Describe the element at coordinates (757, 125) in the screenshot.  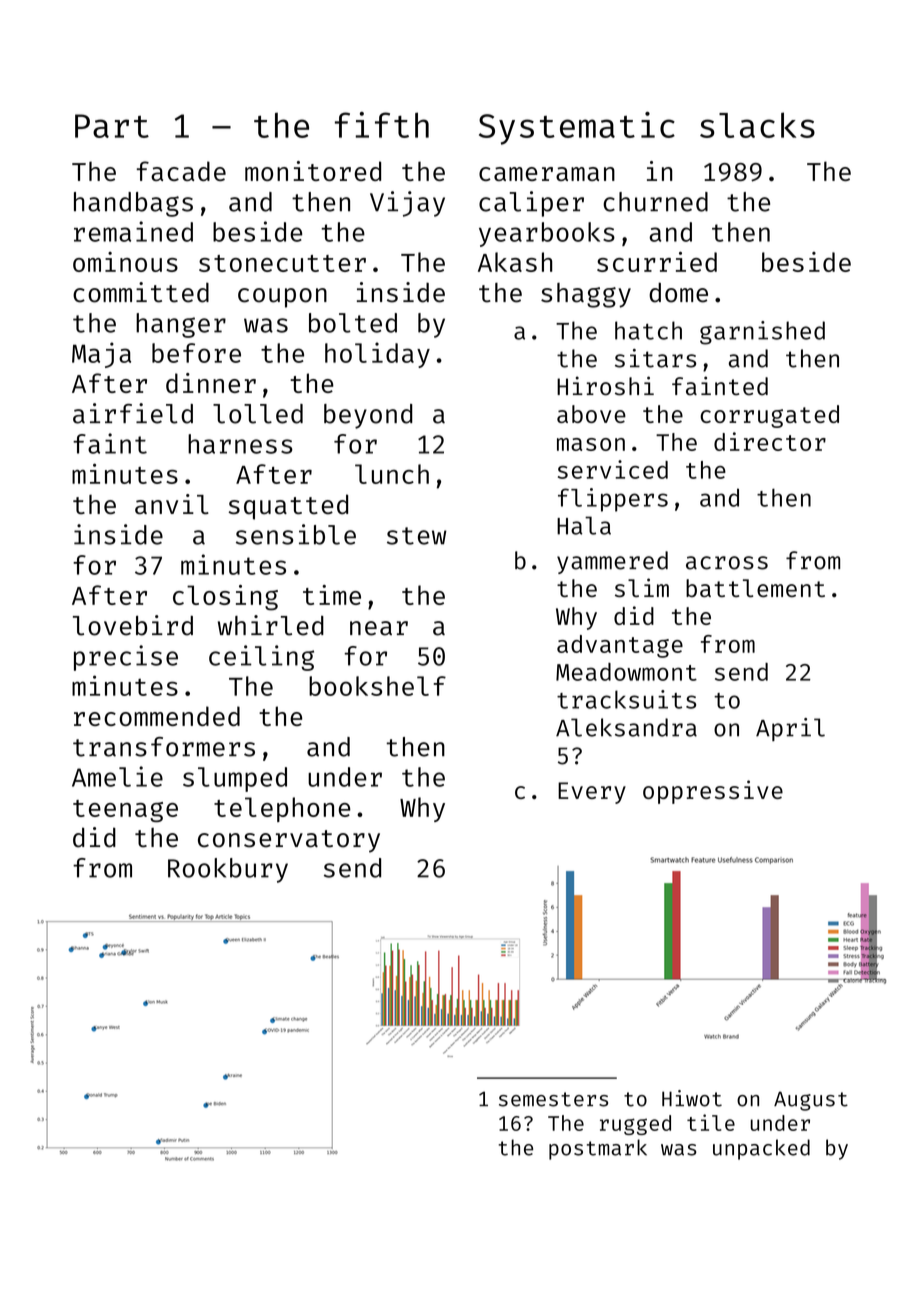
I see `slacks` at that location.
